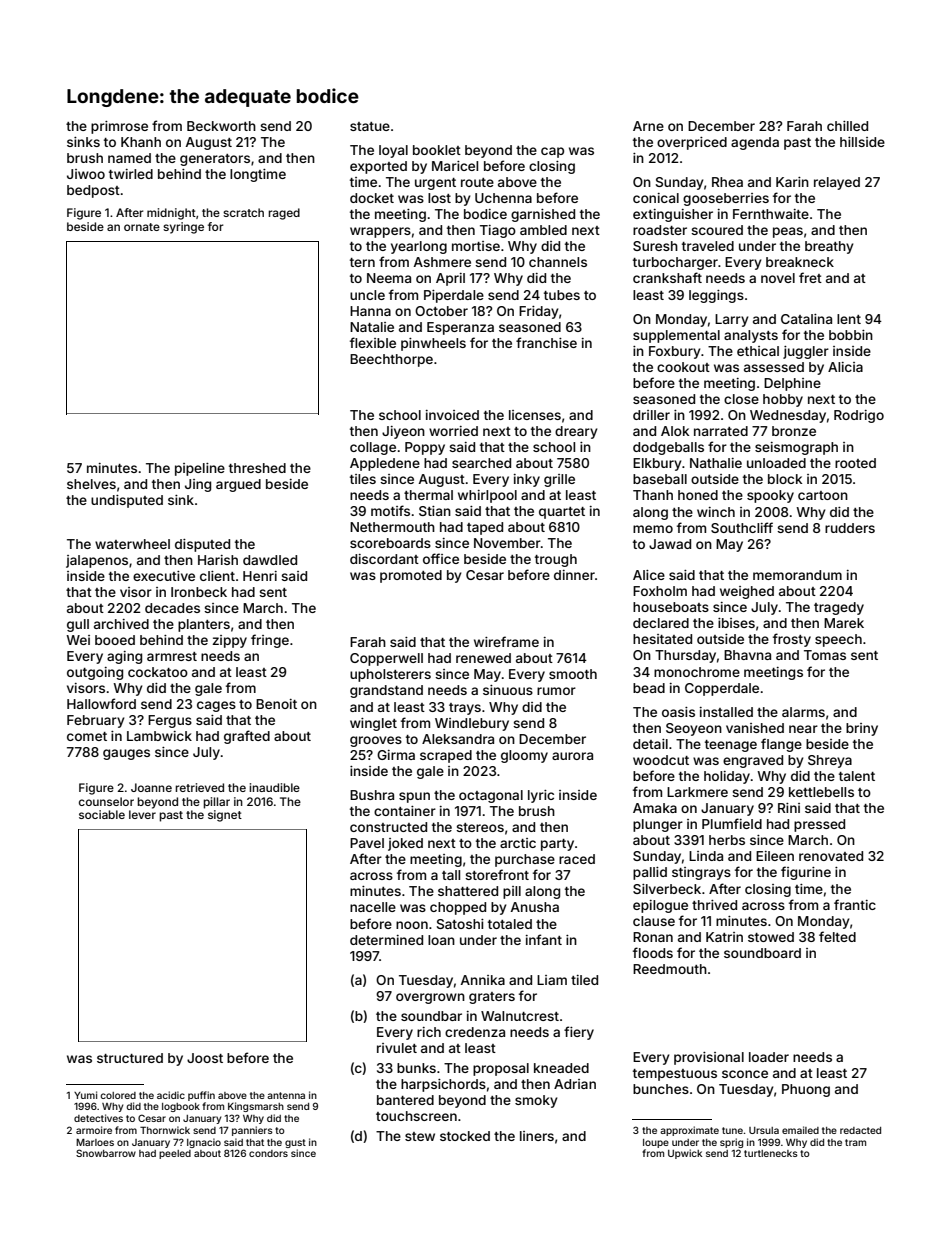 This document has height=1233, width=952. What do you see at coordinates (465, 1136) in the document?
I see `stocked` at bounding box center [465, 1136].
